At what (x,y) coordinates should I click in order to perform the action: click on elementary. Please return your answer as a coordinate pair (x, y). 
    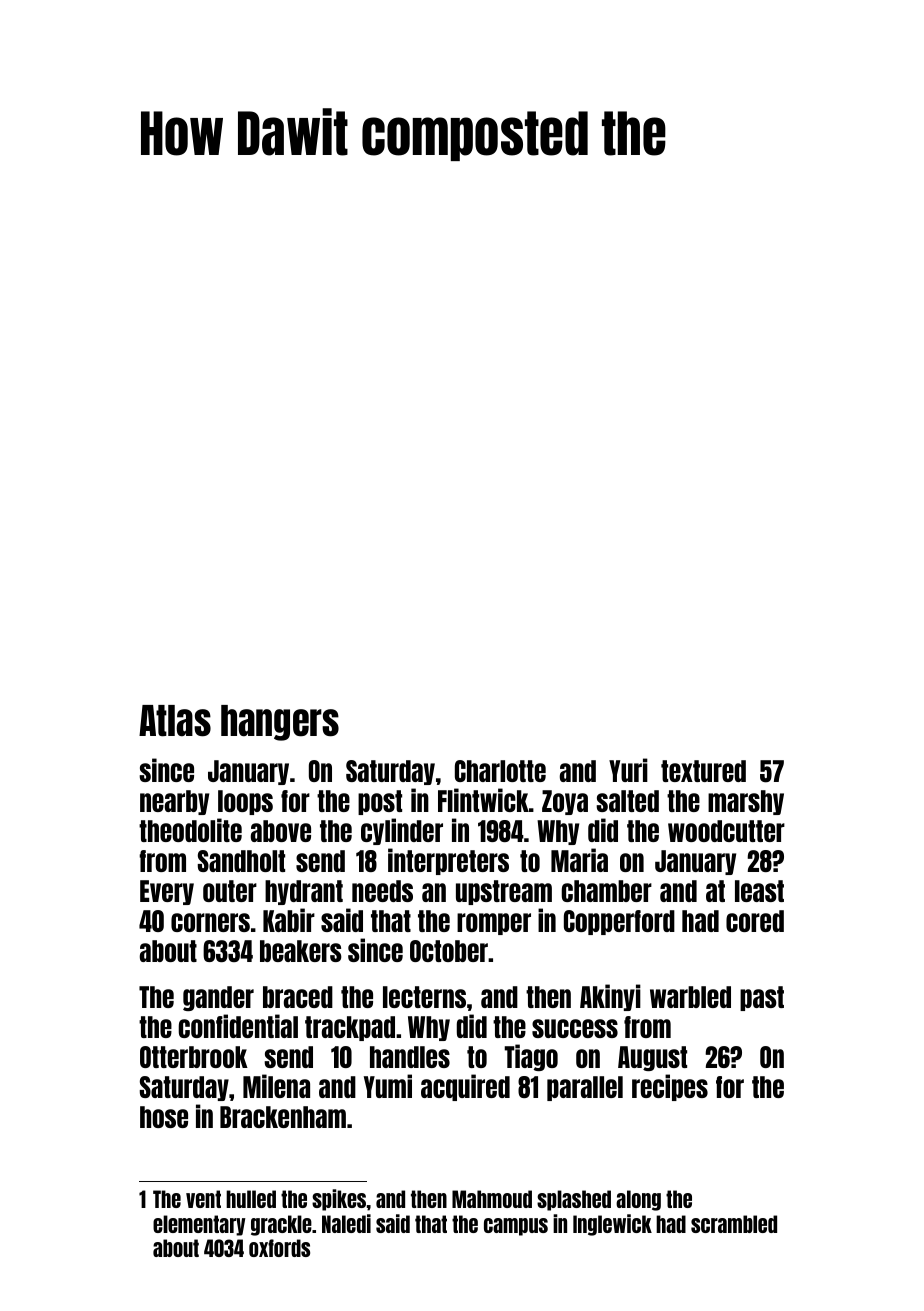
    Looking at the image, I should click on (199, 1225).
